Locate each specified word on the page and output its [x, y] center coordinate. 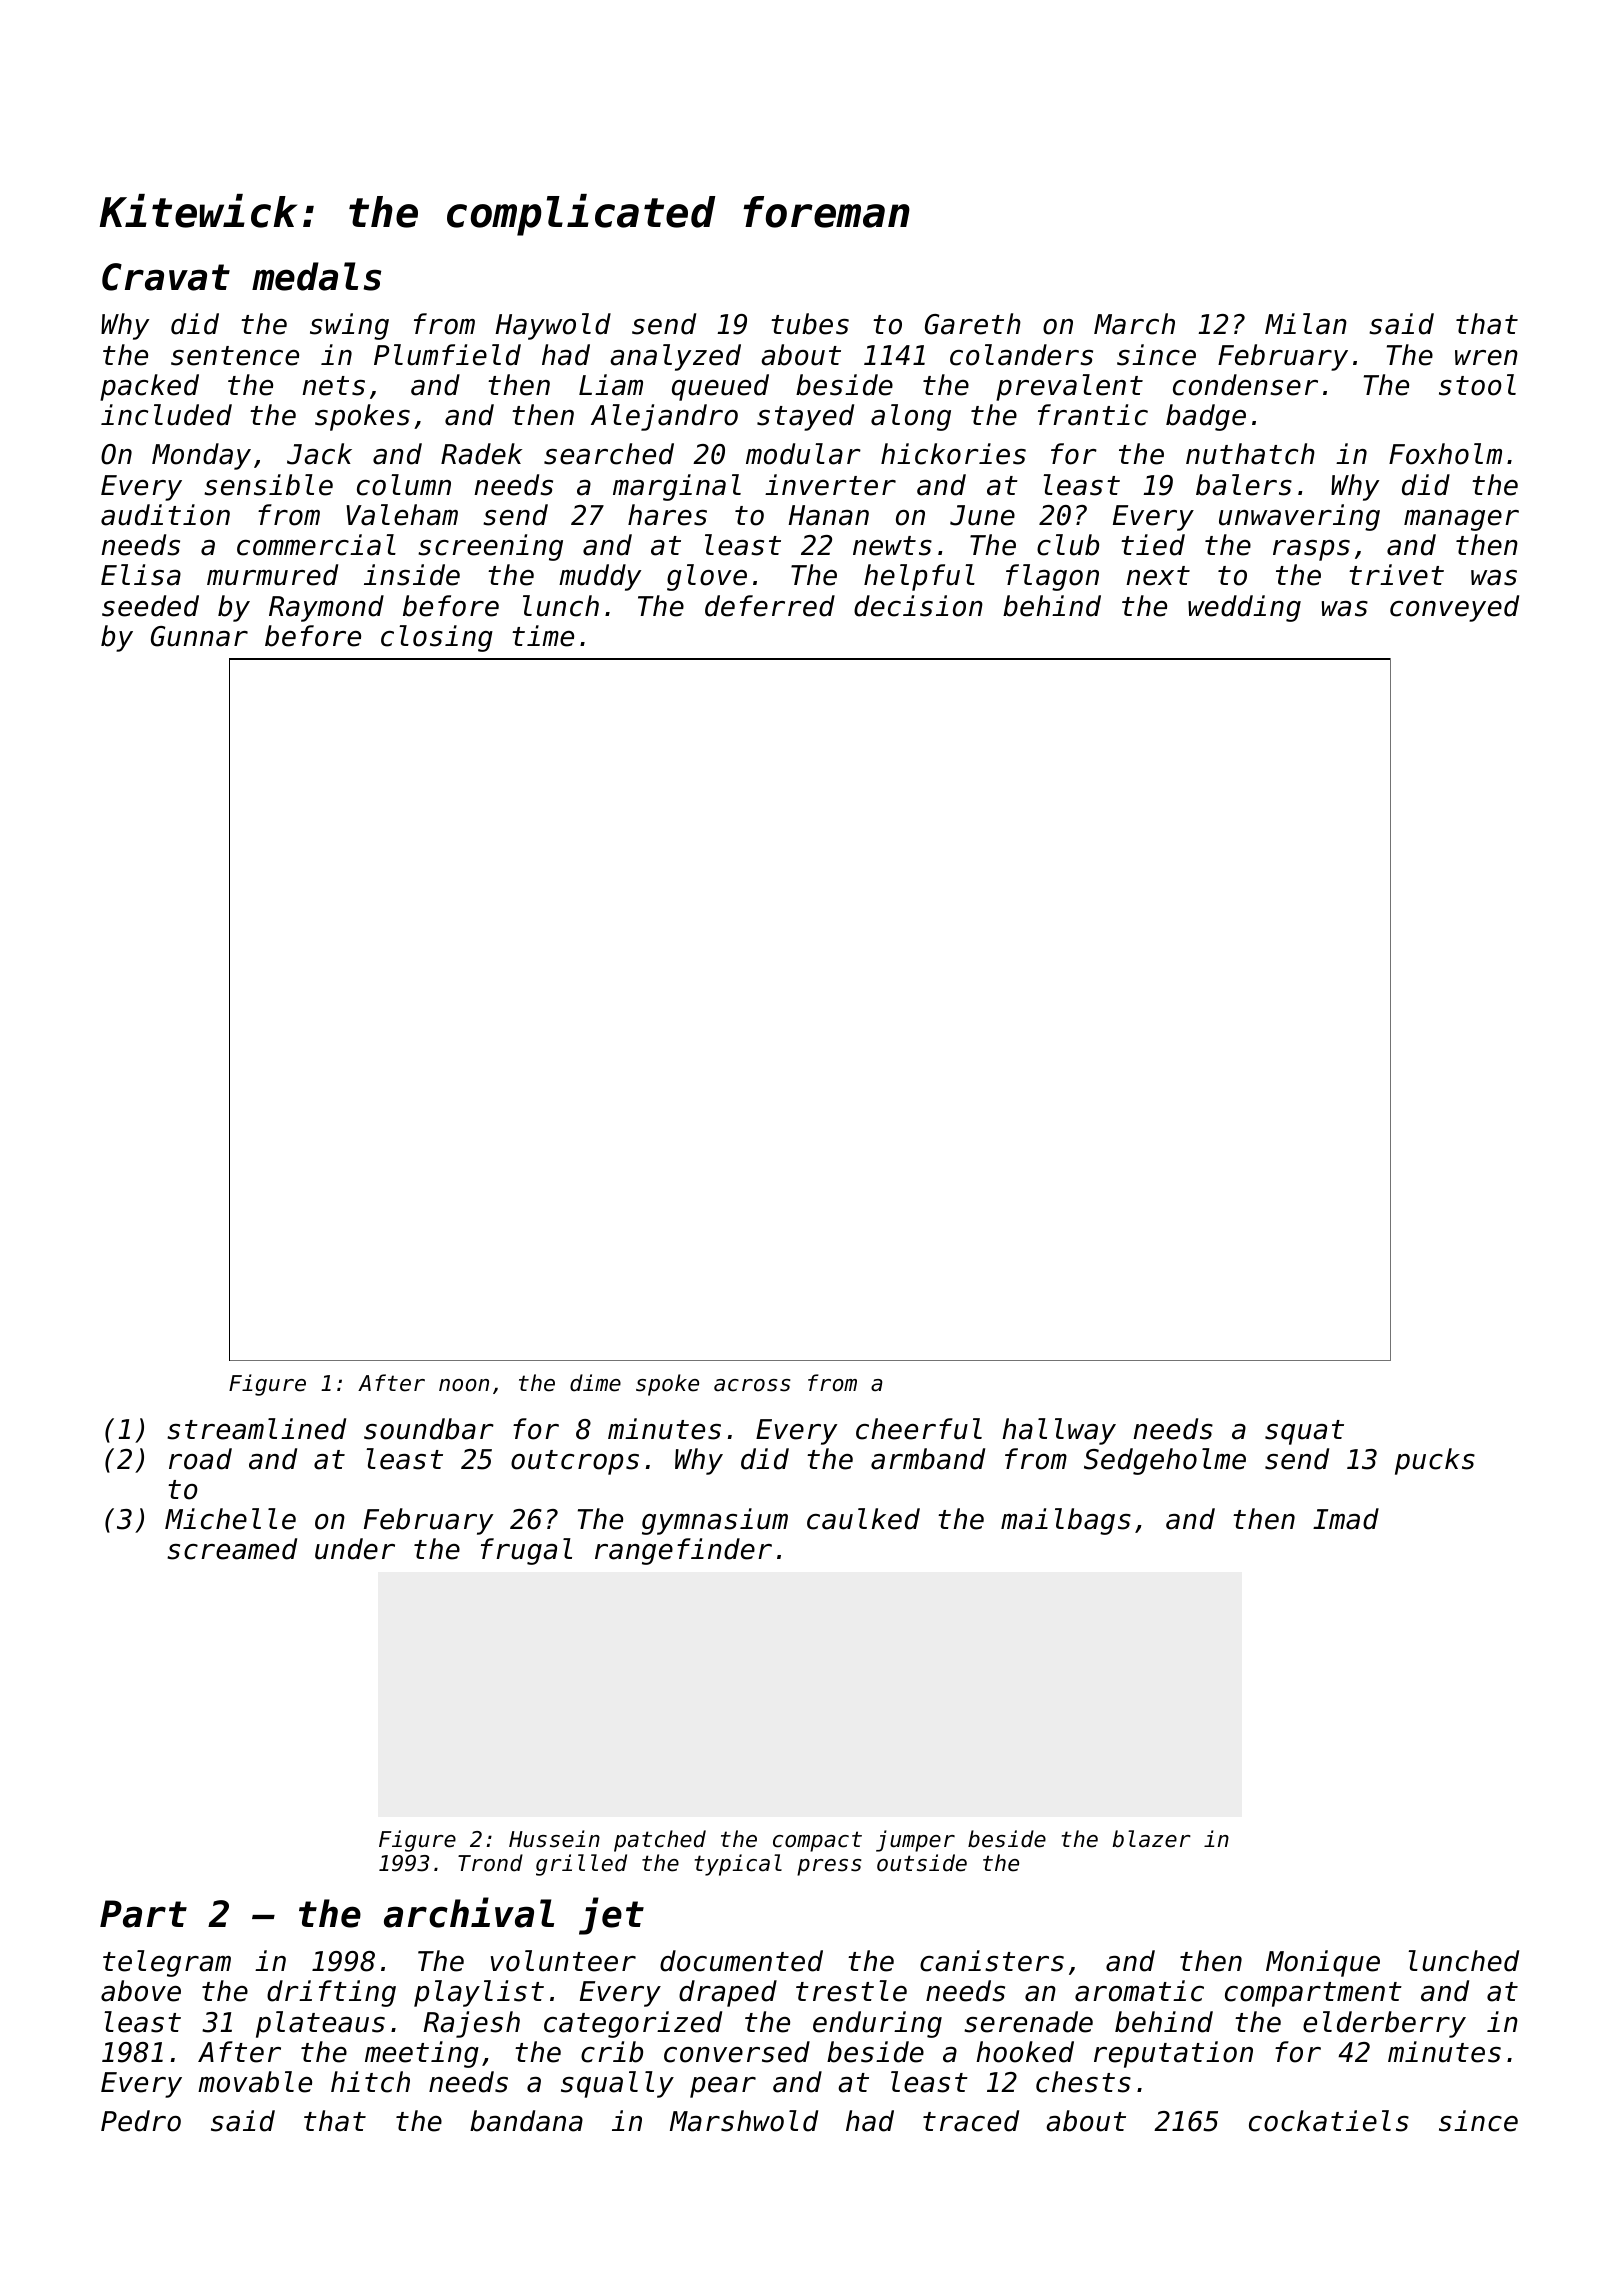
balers [1244, 485]
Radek [481, 454]
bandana [526, 2121]
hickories [953, 454]
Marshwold [744, 2121]
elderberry [1384, 2024]
